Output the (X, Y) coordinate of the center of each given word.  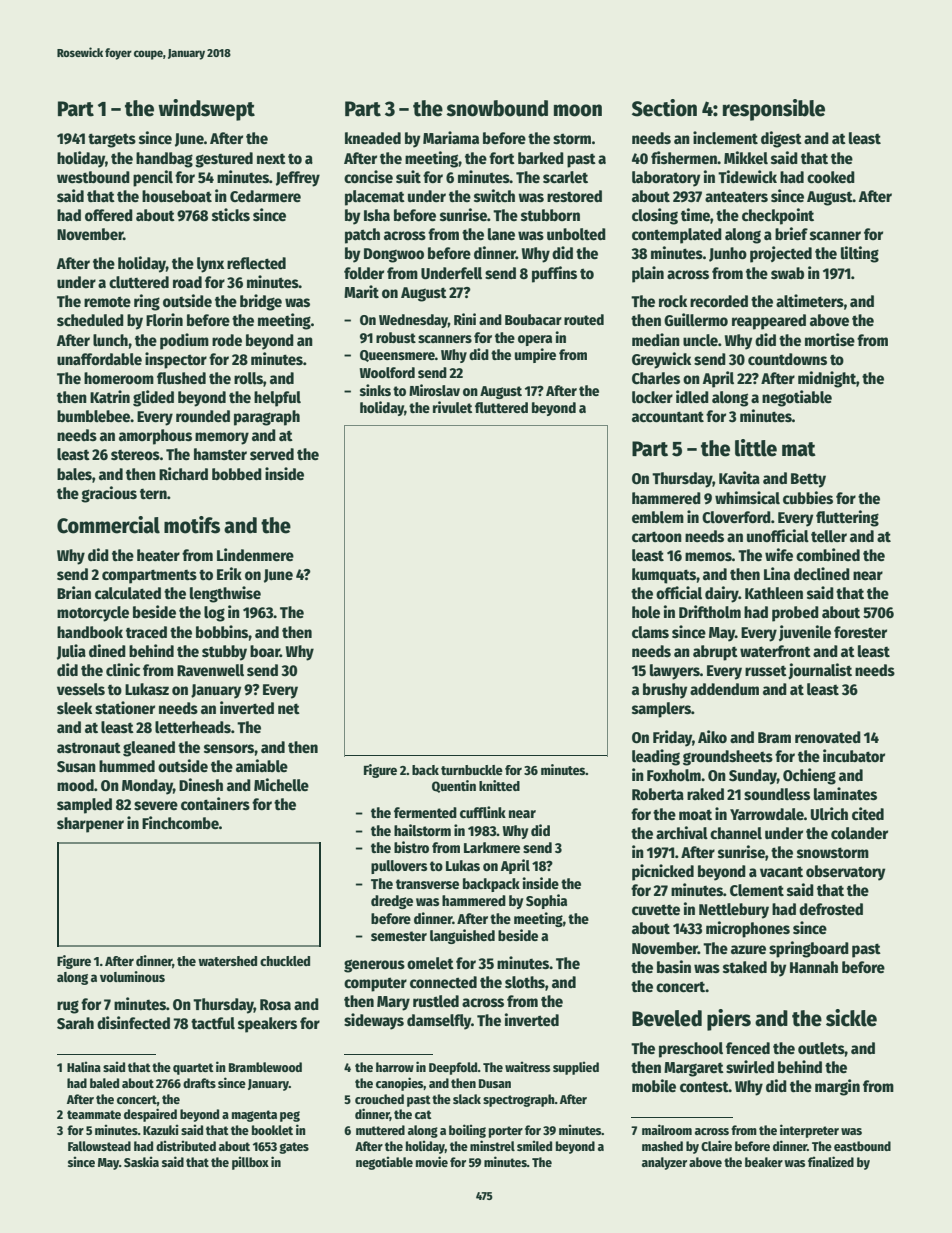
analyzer (664, 1163)
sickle (851, 1018)
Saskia (141, 1161)
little (756, 448)
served (272, 454)
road (187, 282)
